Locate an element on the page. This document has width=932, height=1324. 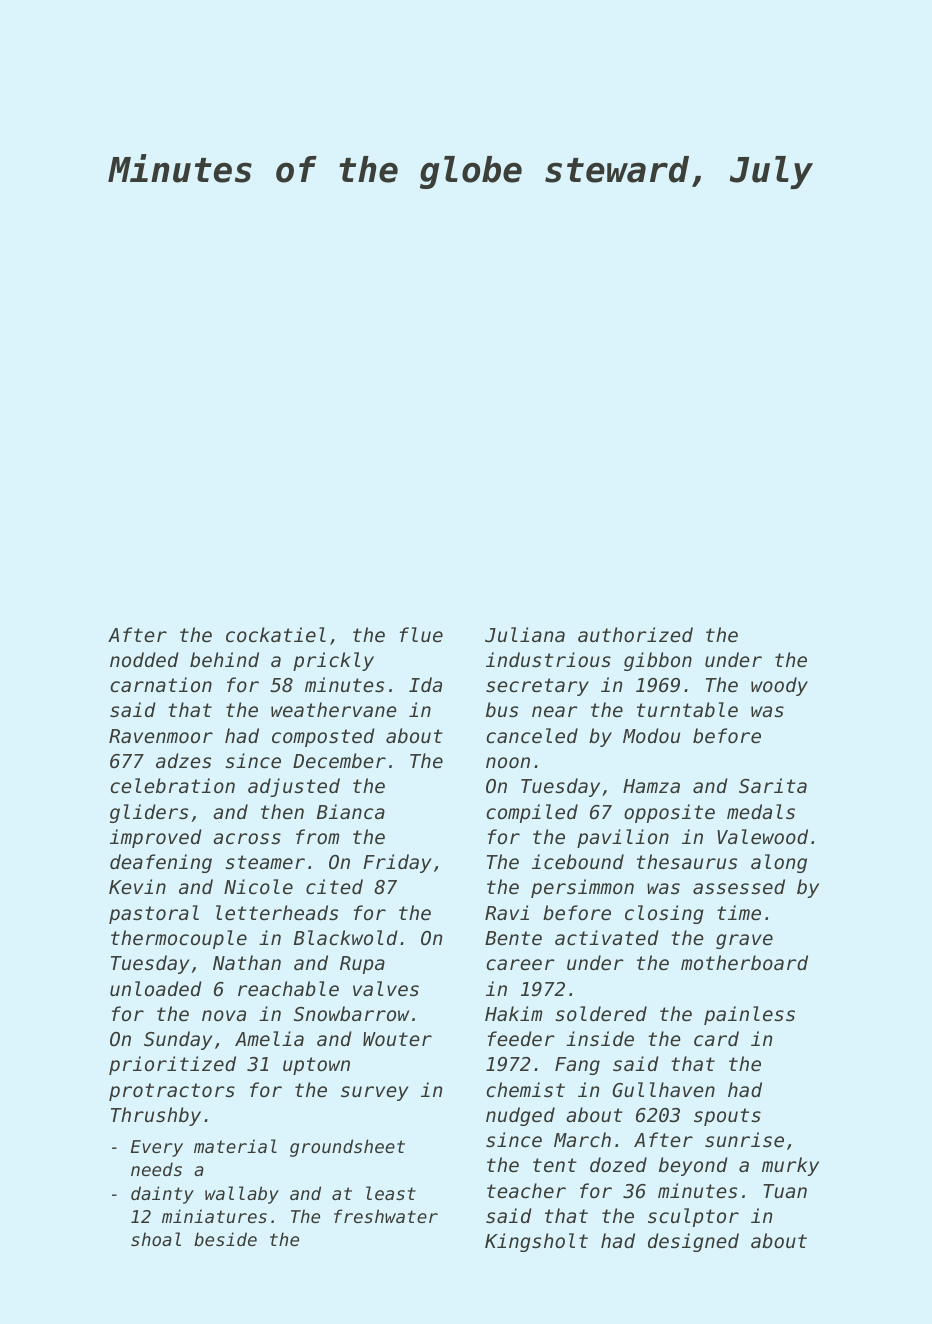
carnation is located at coordinates (161, 684).
